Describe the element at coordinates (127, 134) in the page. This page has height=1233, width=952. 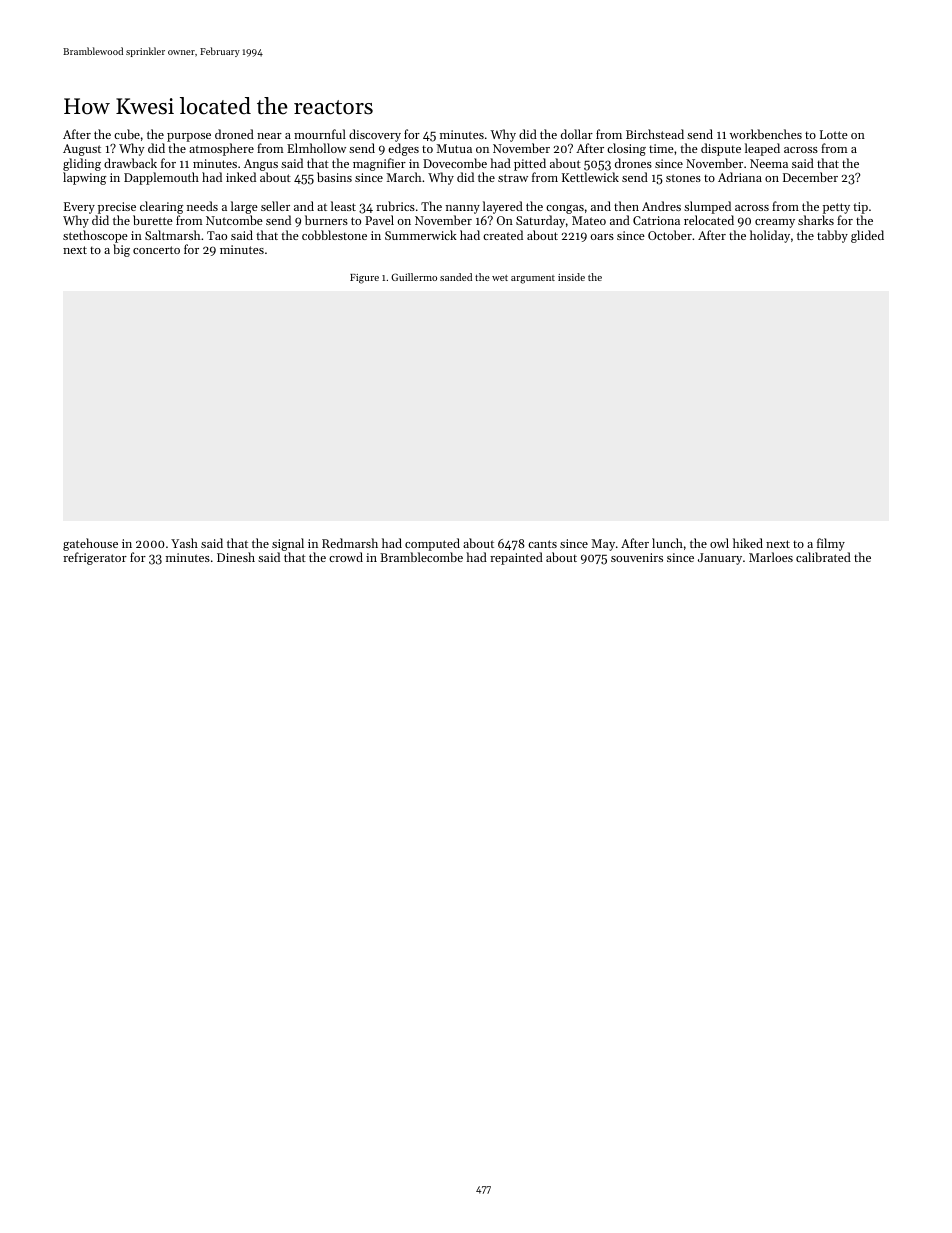
I see `cube` at that location.
